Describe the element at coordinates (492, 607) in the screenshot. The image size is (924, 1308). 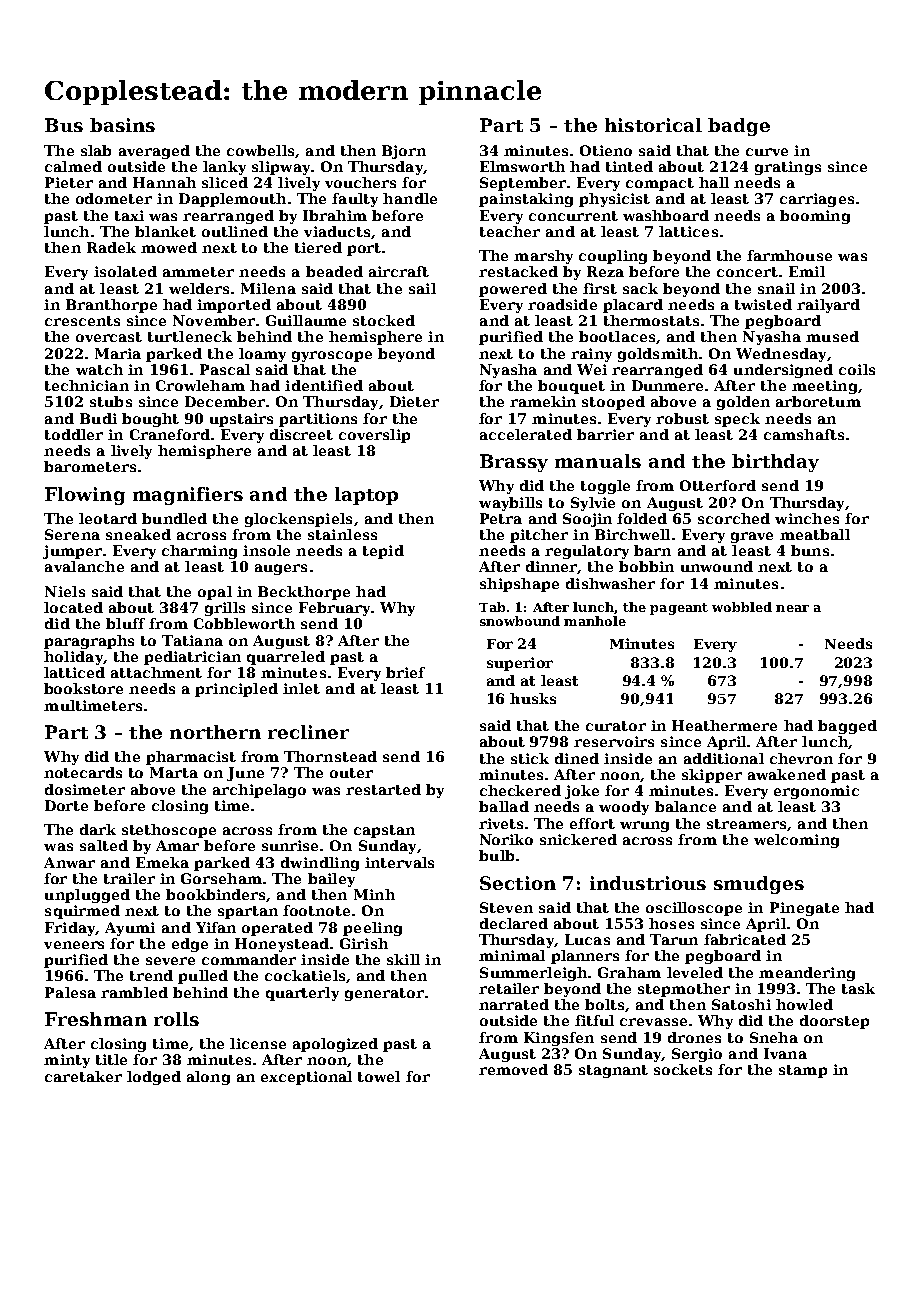
I see `Tab` at that location.
